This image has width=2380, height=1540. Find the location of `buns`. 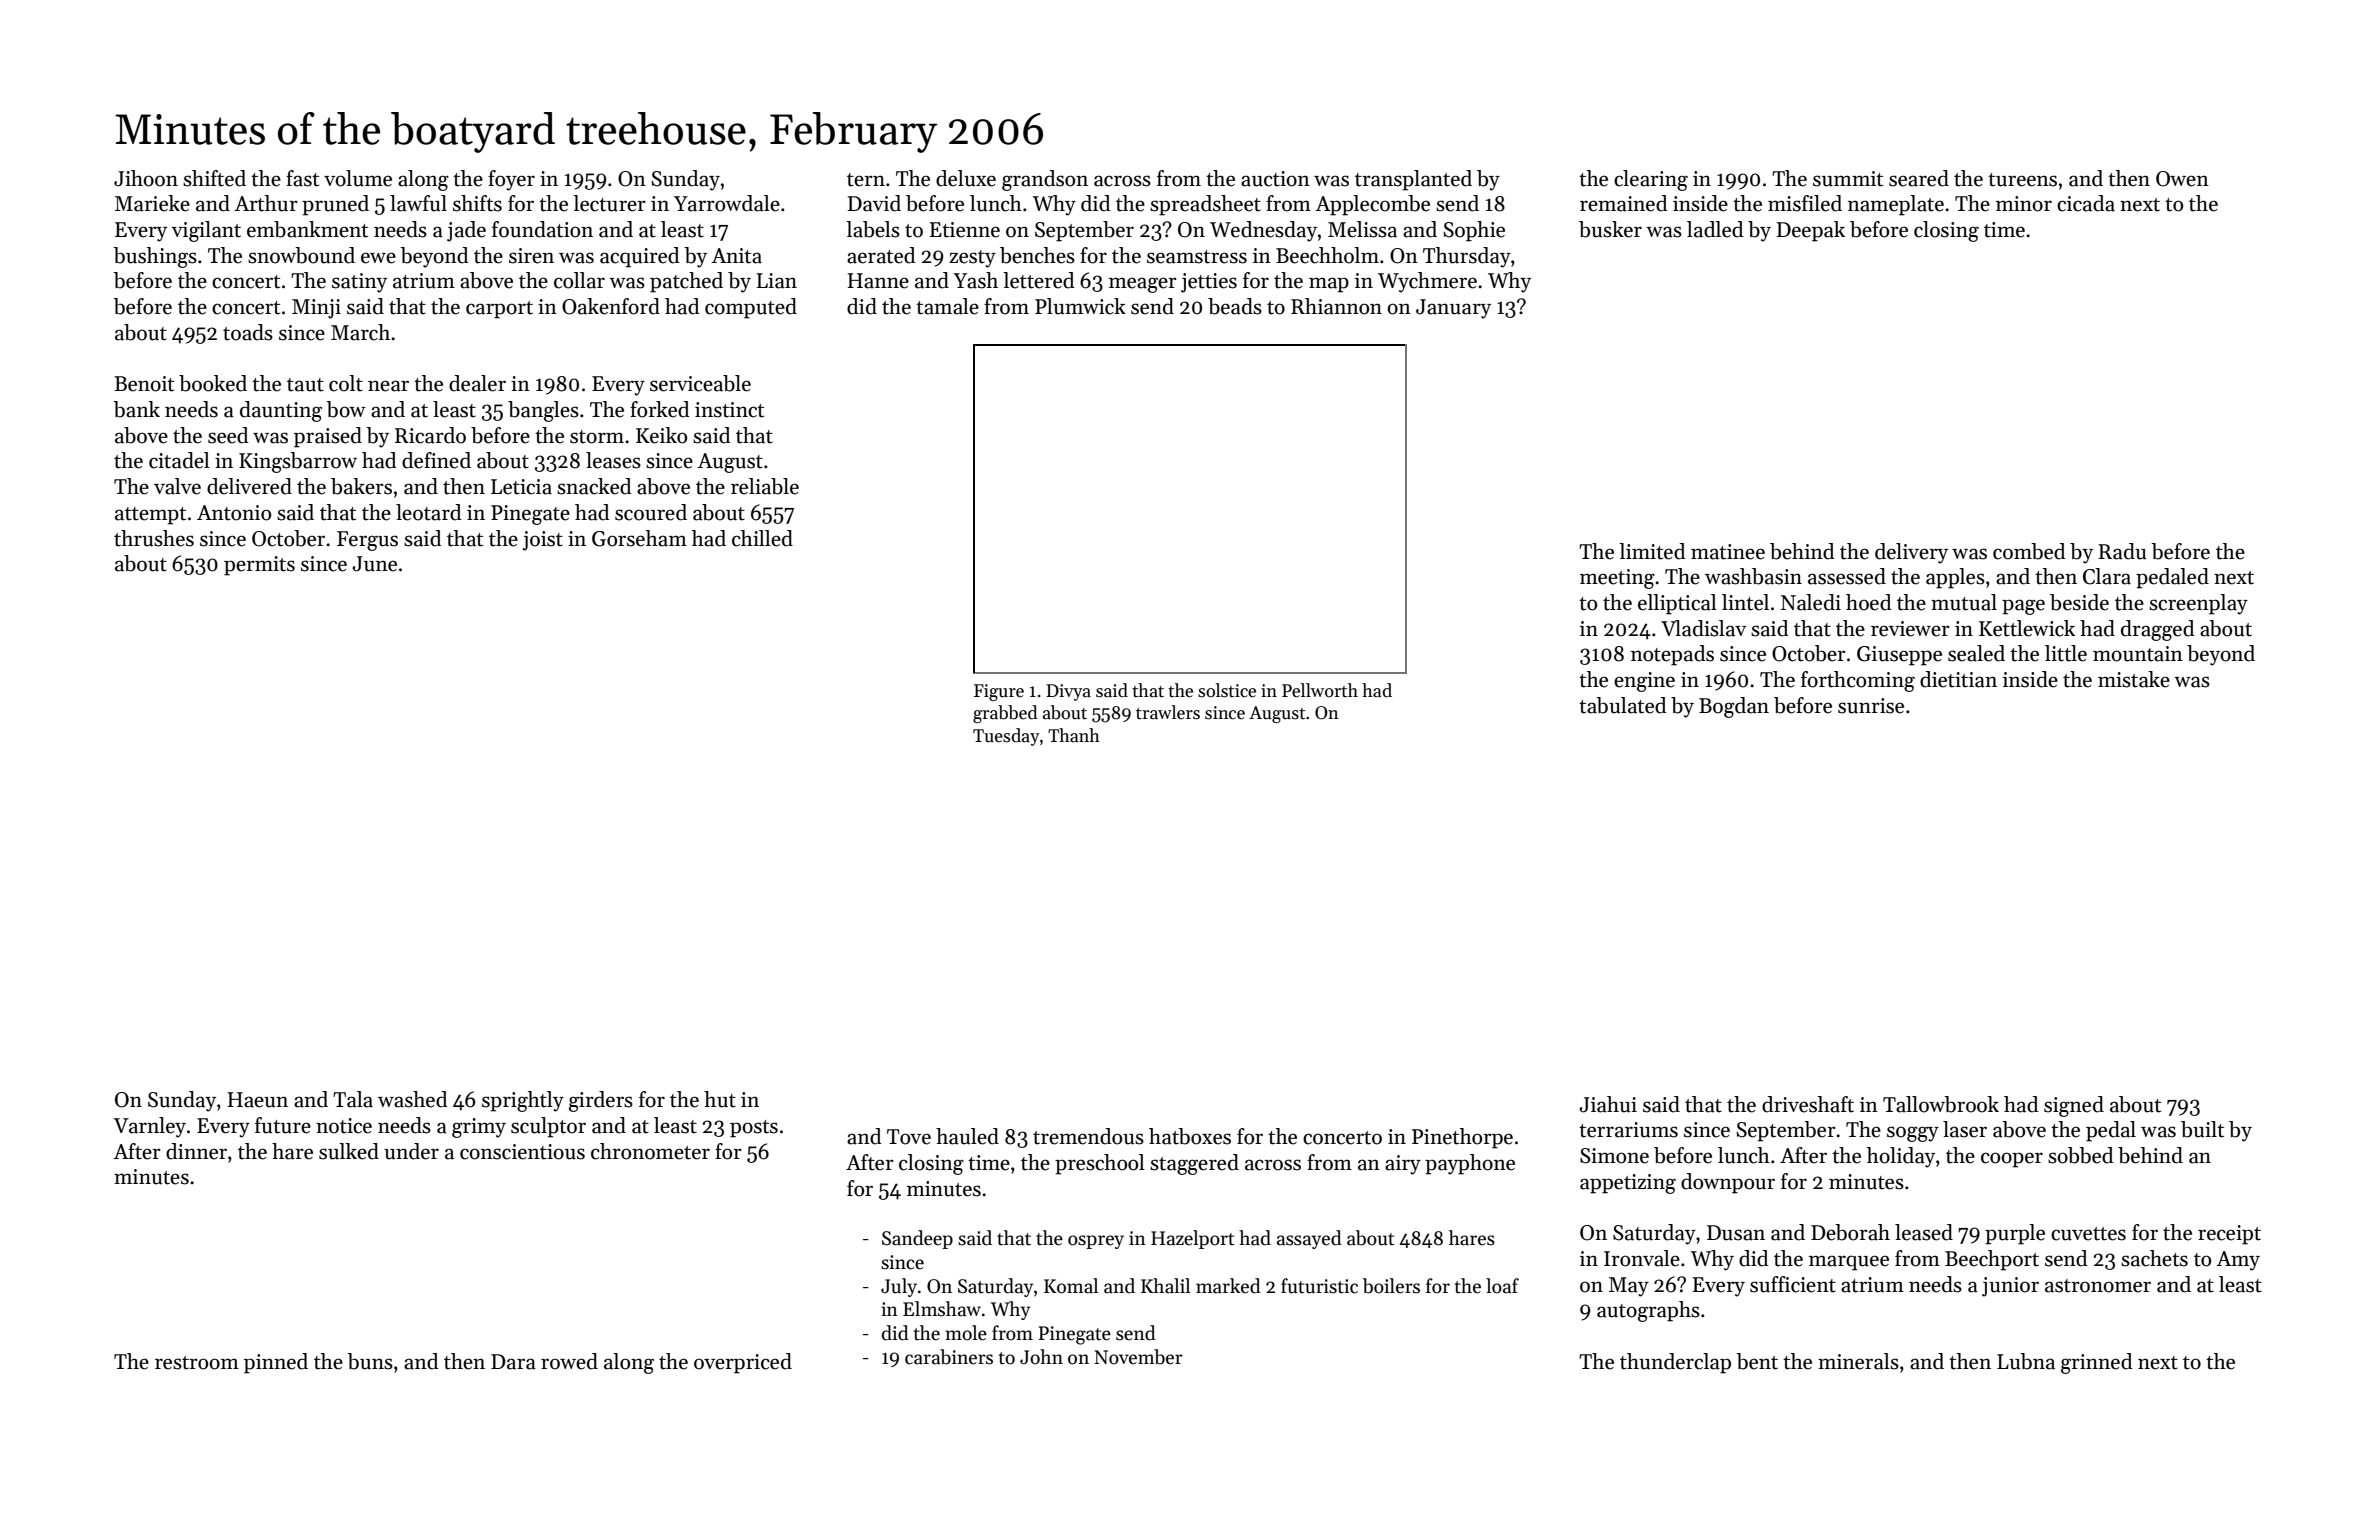

buns is located at coordinates (370, 1361).
